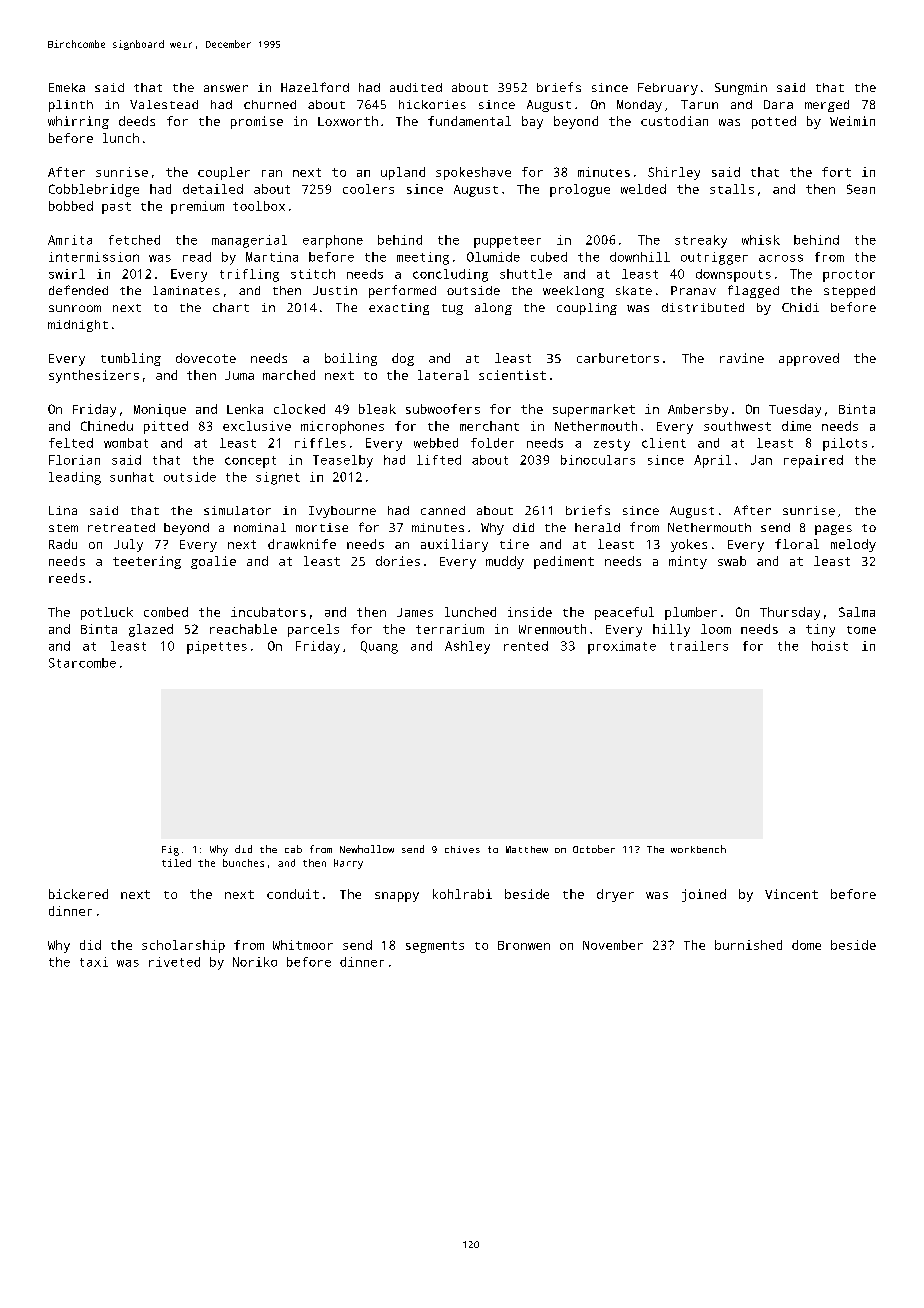 The height and width of the document is (1308, 924). Describe the element at coordinates (197, 207) in the document. I see `premium` at that location.
